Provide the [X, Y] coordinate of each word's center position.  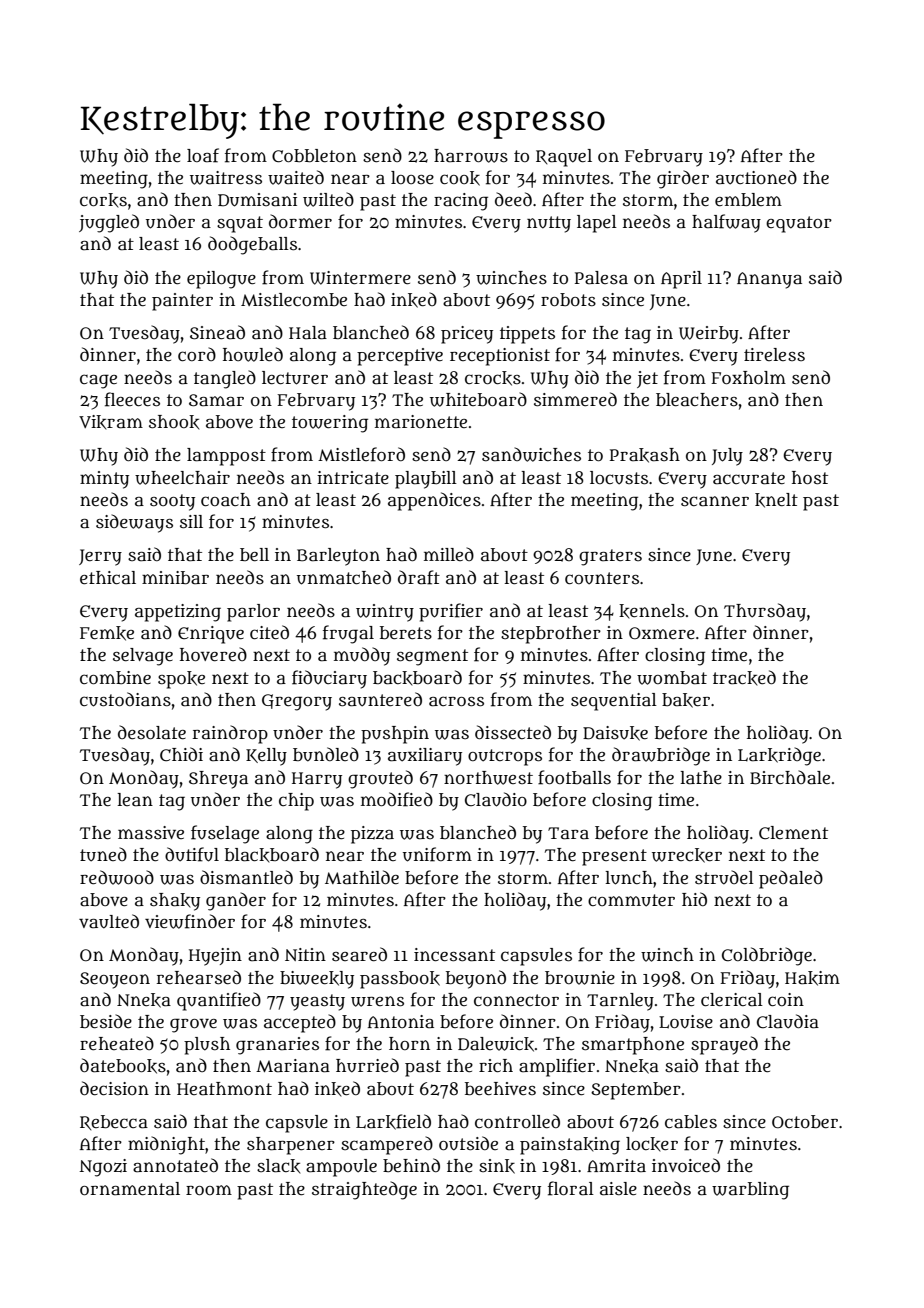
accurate [749, 478]
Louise [686, 1022]
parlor [253, 613]
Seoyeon [115, 980]
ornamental [130, 1189]
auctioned [756, 177]
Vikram [111, 422]
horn [409, 1043]
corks [103, 200]
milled [449, 554]
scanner [715, 501]
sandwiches [531, 454]
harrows [471, 156]
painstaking [570, 1146]
